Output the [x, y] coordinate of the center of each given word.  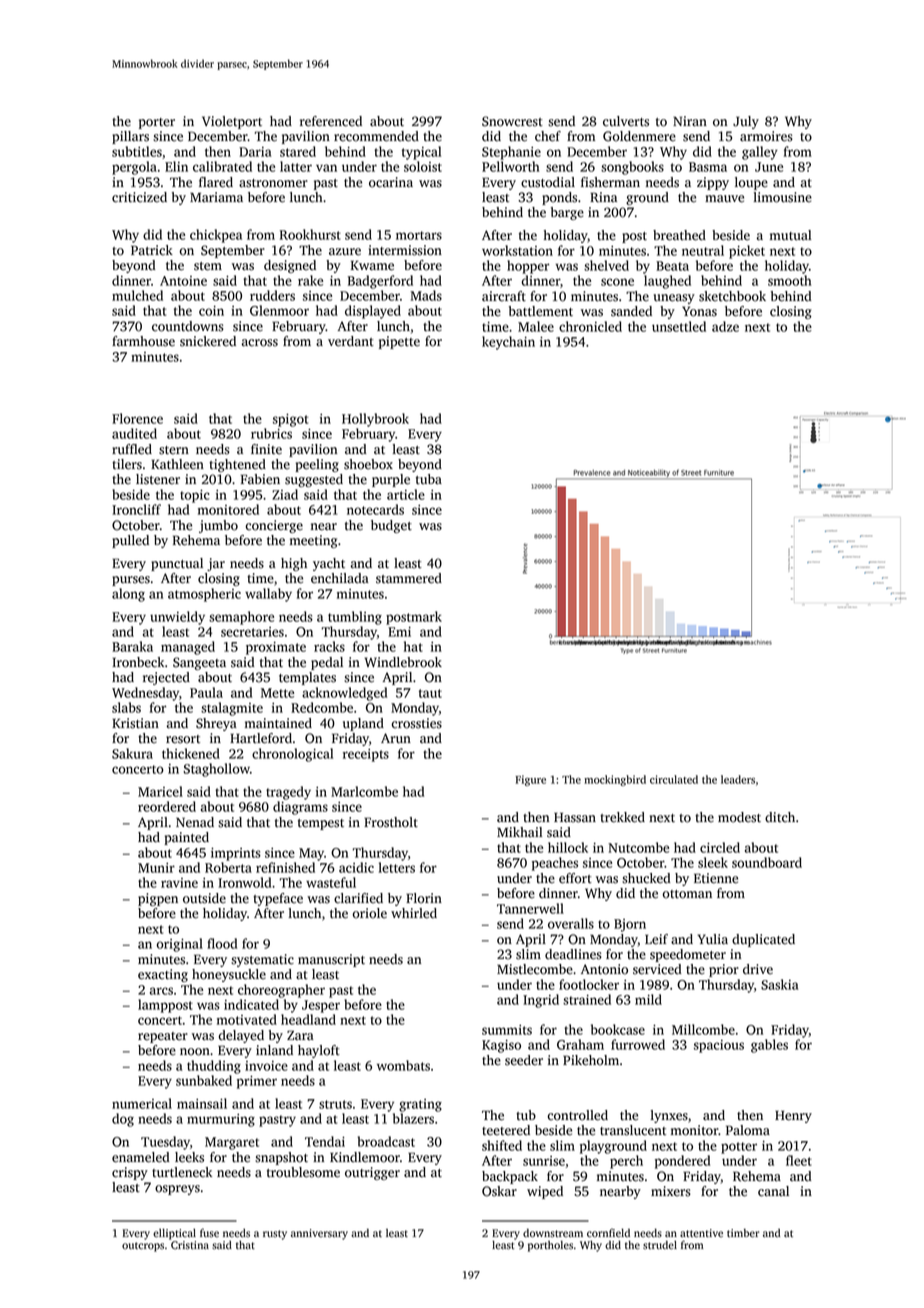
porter [157, 123]
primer [257, 1082]
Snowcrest [512, 121]
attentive [701, 1233]
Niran [690, 121]
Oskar [499, 1191]
